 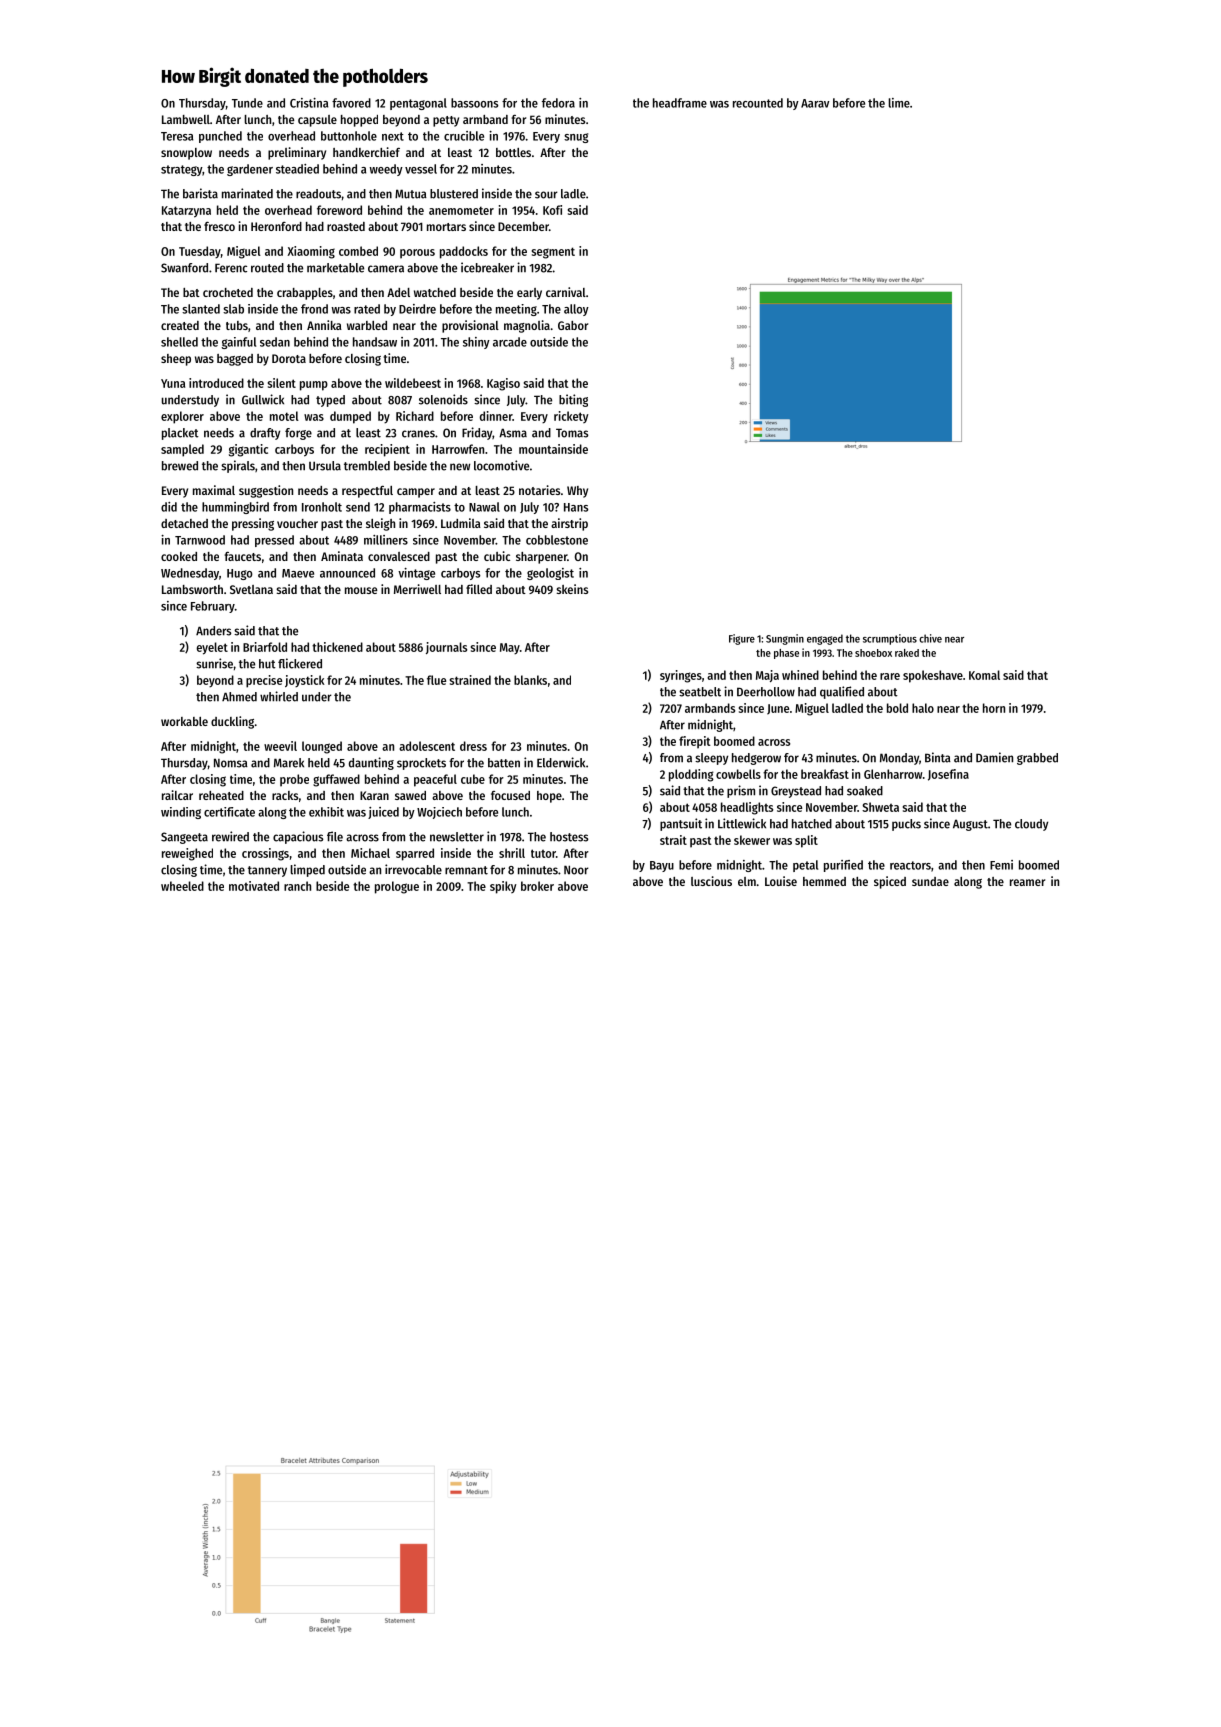 I want to click on plodding, so click(x=691, y=775).
